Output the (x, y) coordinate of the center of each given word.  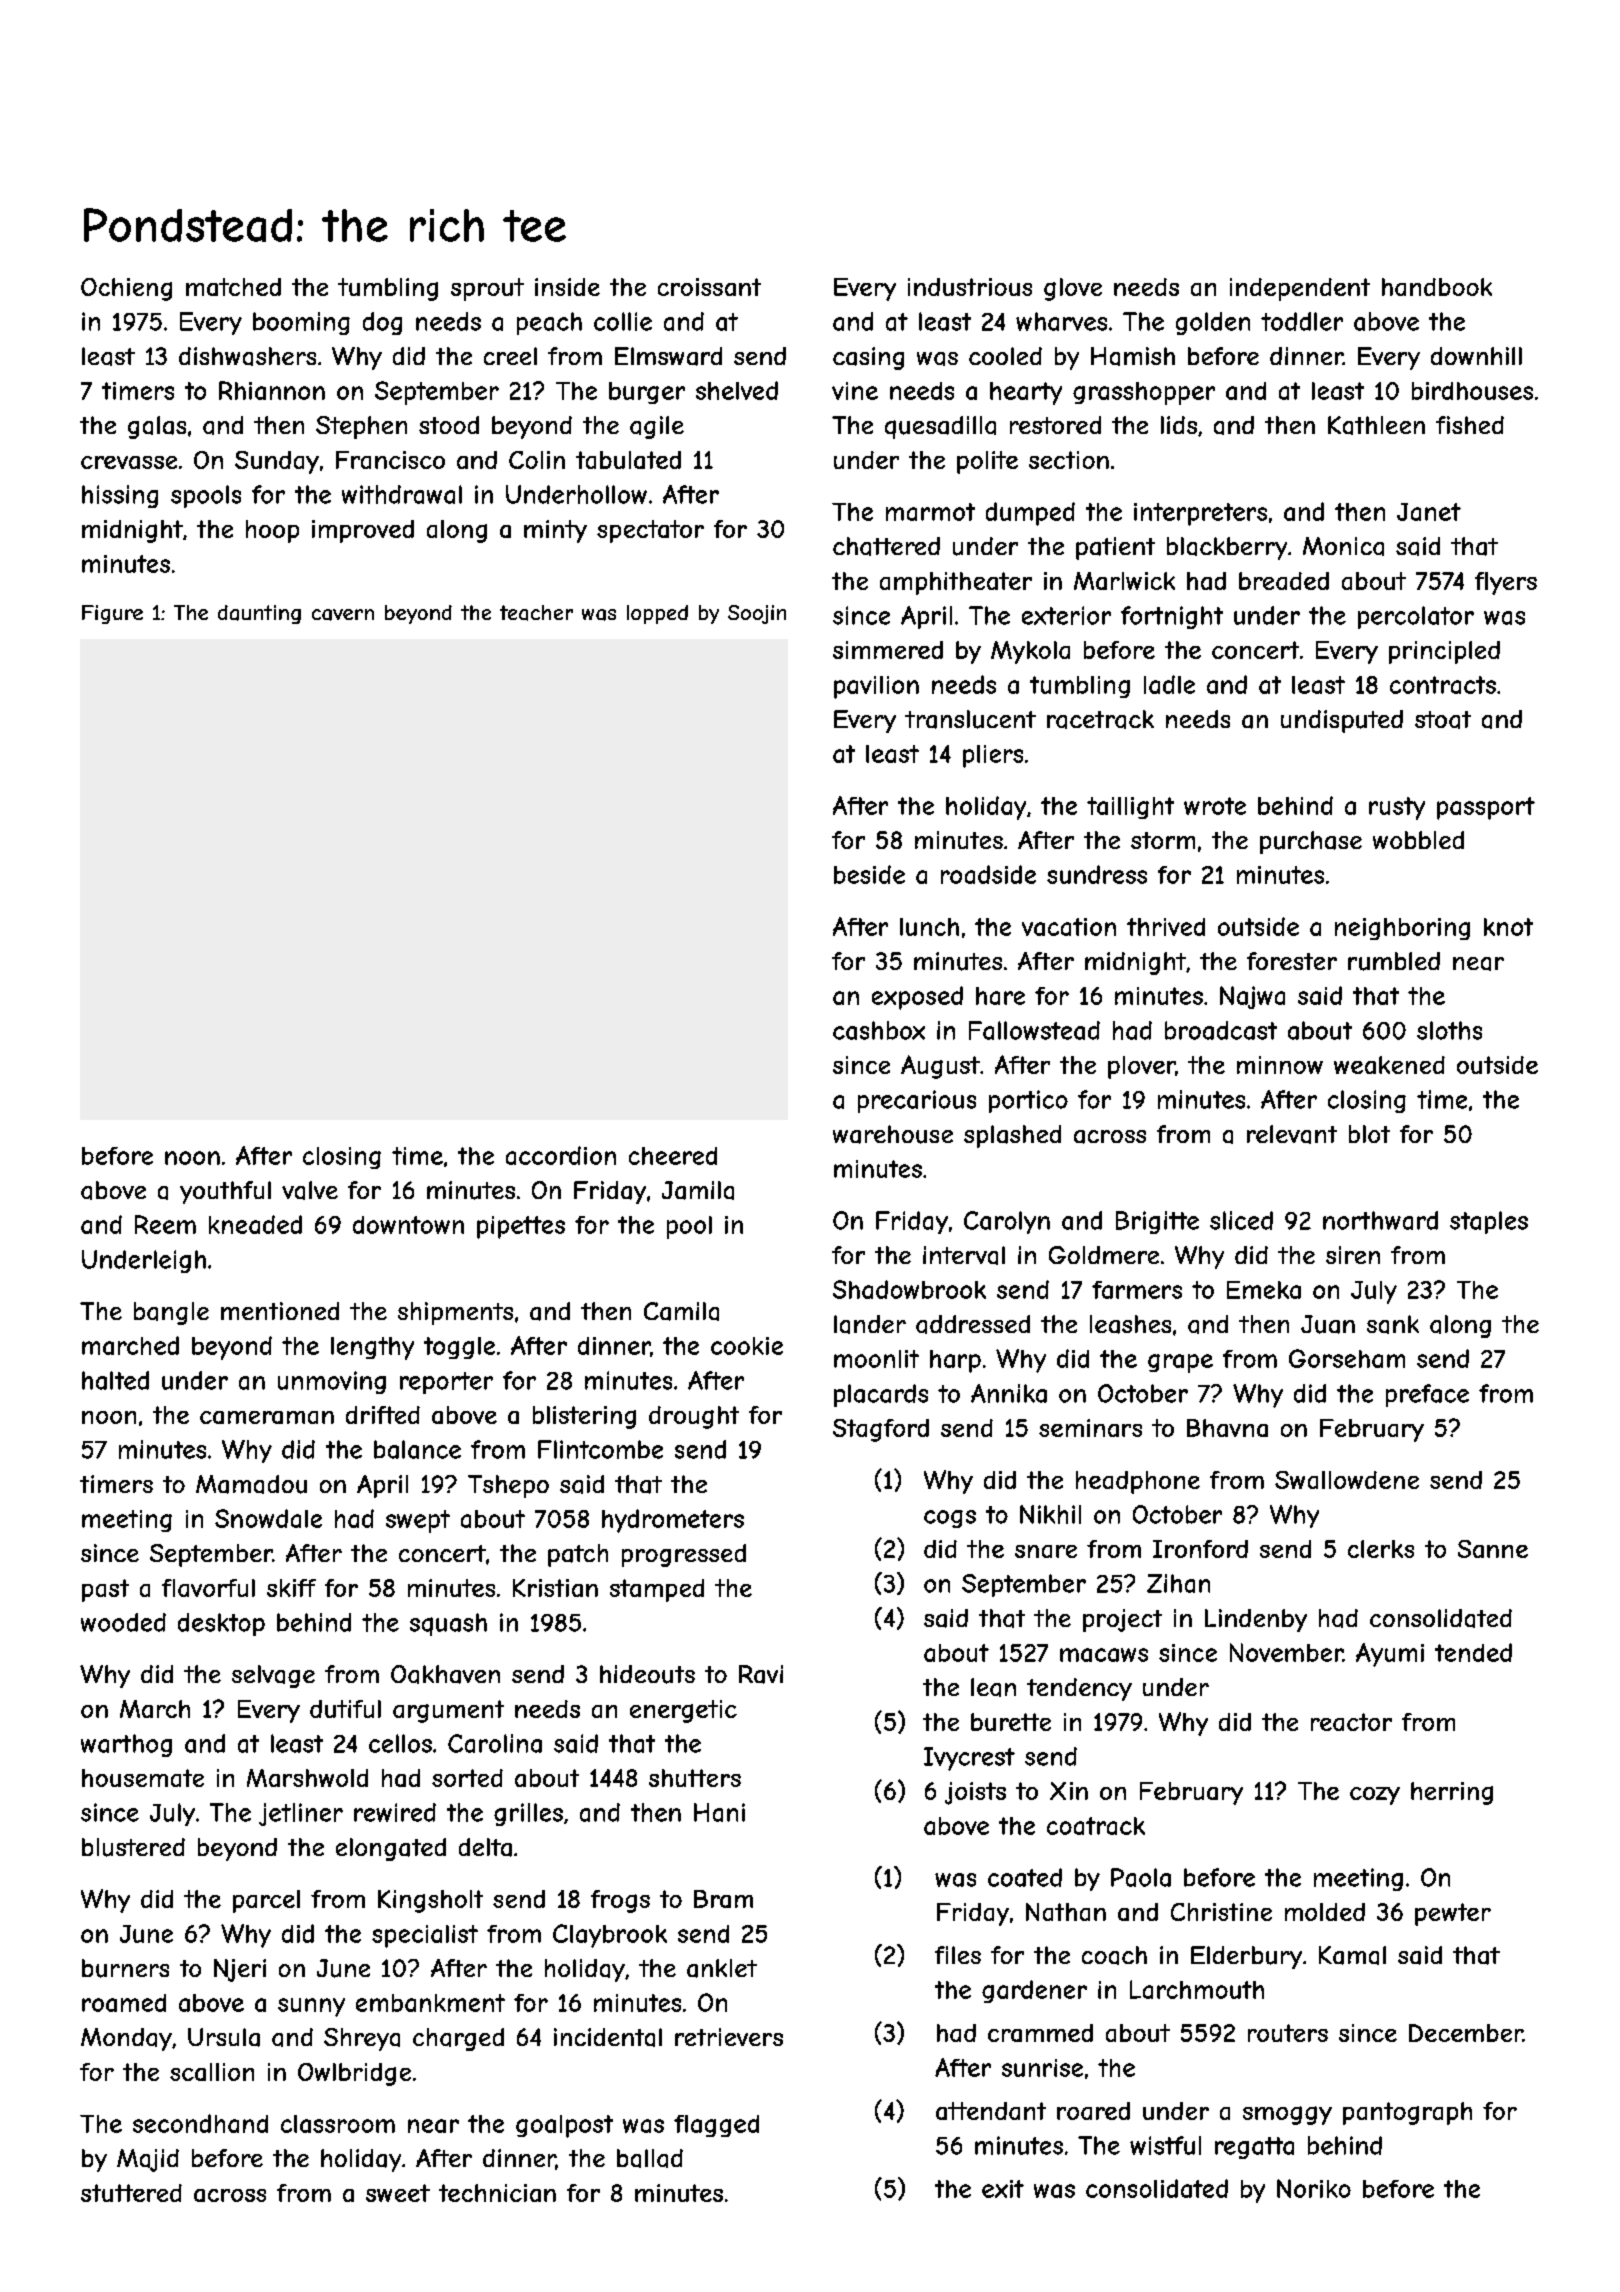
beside (869, 874)
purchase (1311, 842)
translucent (970, 719)
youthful (225, 1192)
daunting (259, 614)
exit (1003, 2189)
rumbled (1394, 961)
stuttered (131, 2193)
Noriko (1314, 2188)
